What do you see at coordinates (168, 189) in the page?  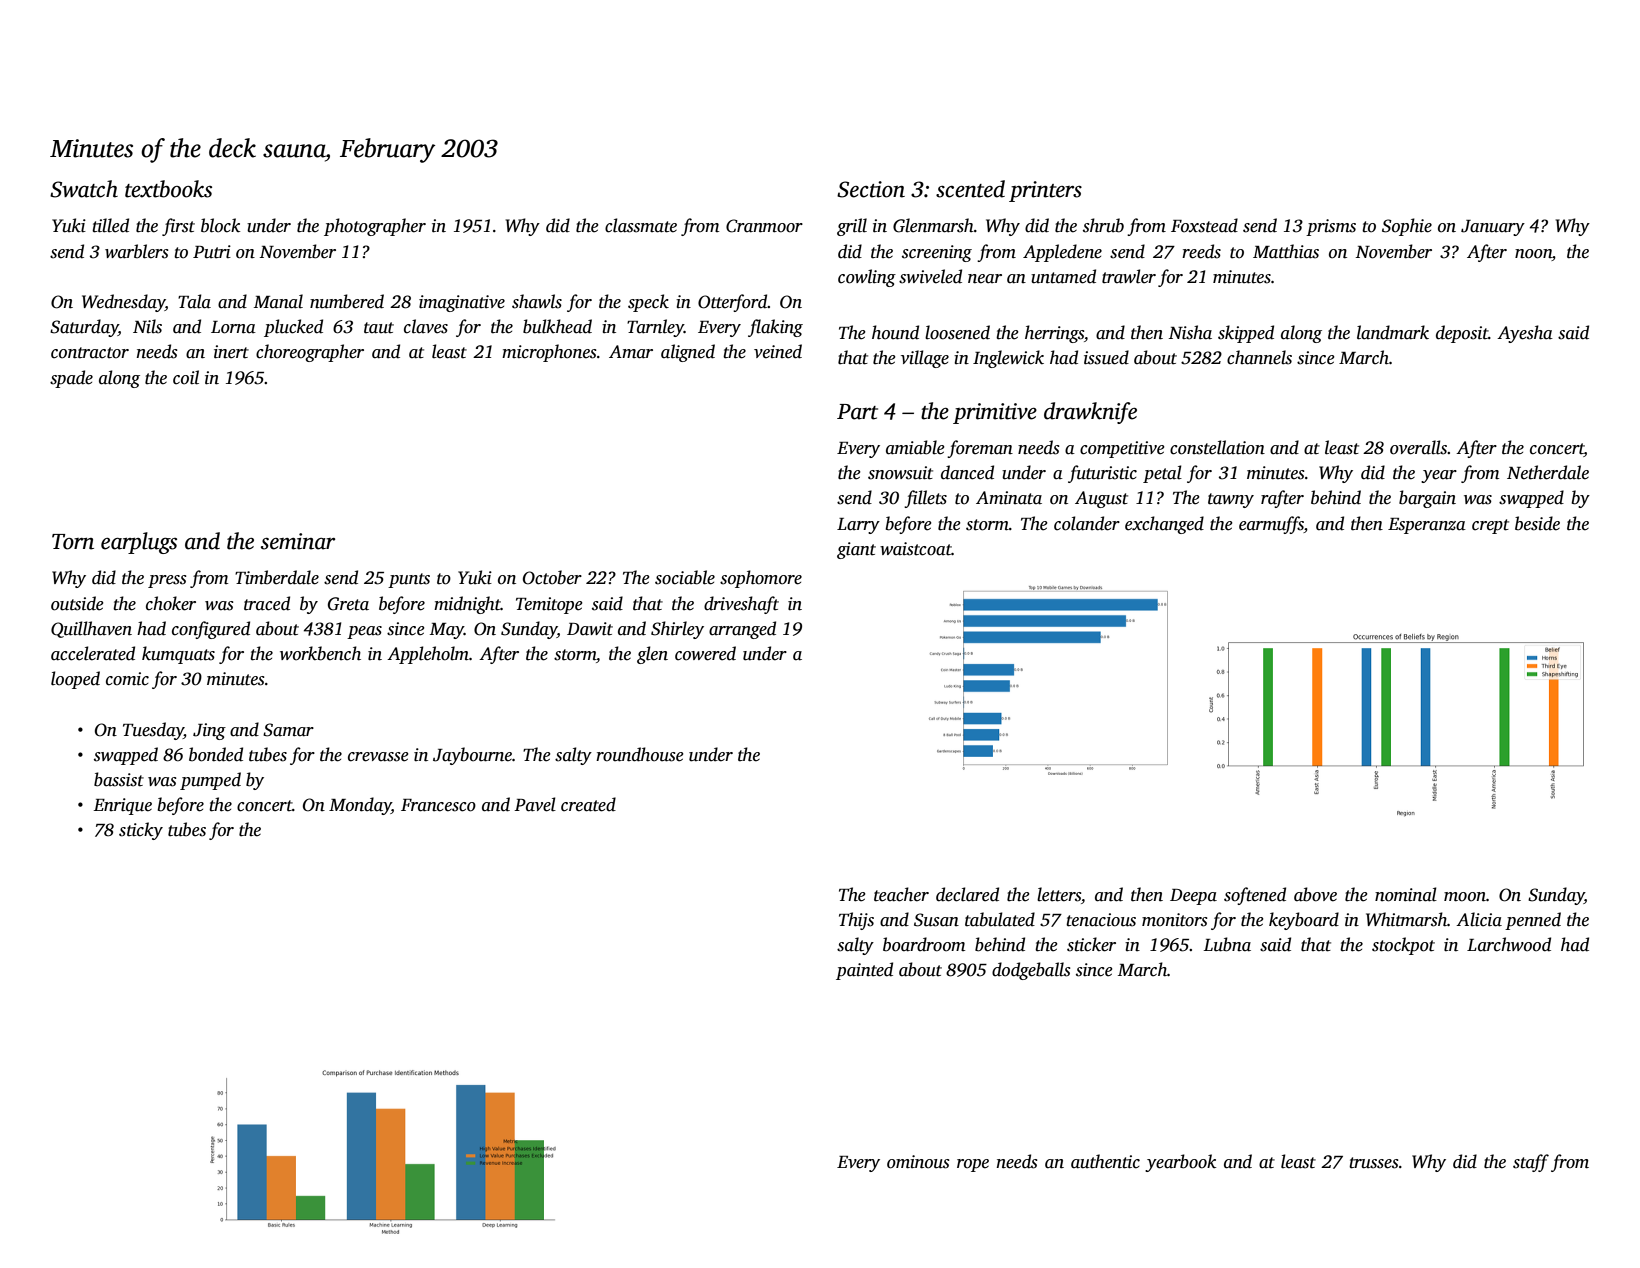 I see `textbooks` at bounding box center [168, 189].
